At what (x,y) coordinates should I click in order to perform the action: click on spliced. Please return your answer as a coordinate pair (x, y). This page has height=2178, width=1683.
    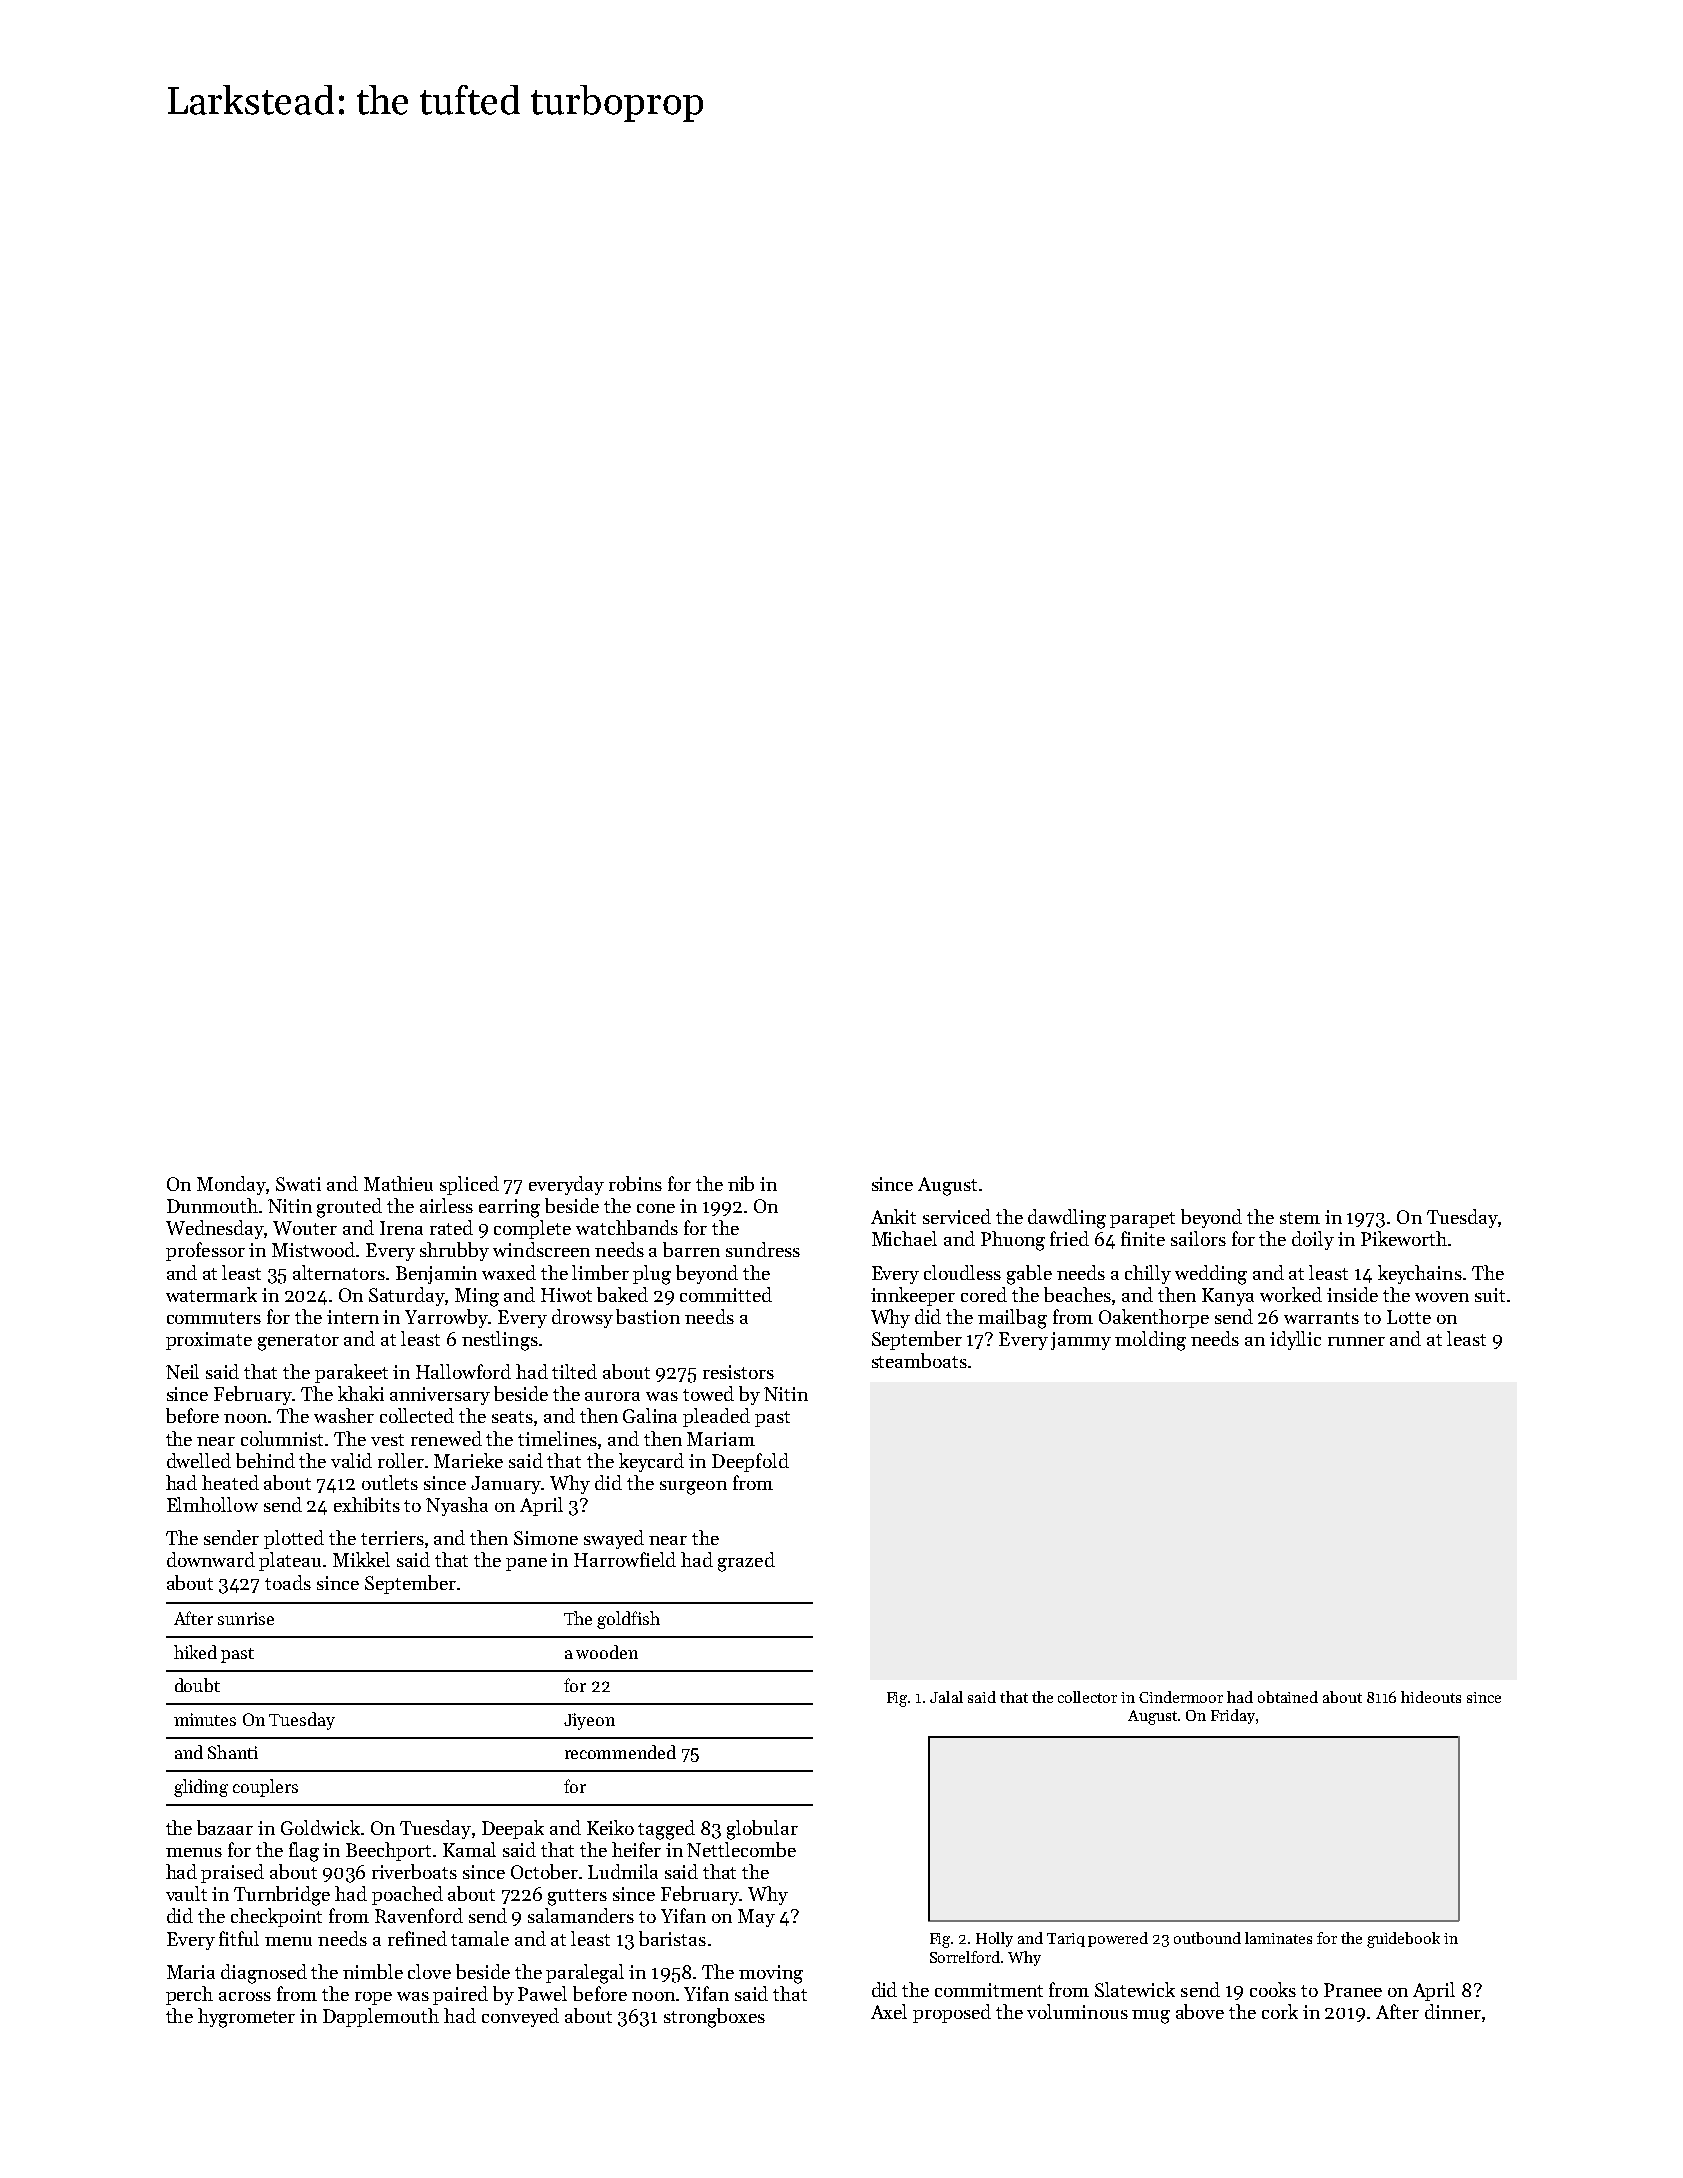
    Looking at the image, I should click on (469, 1185).
